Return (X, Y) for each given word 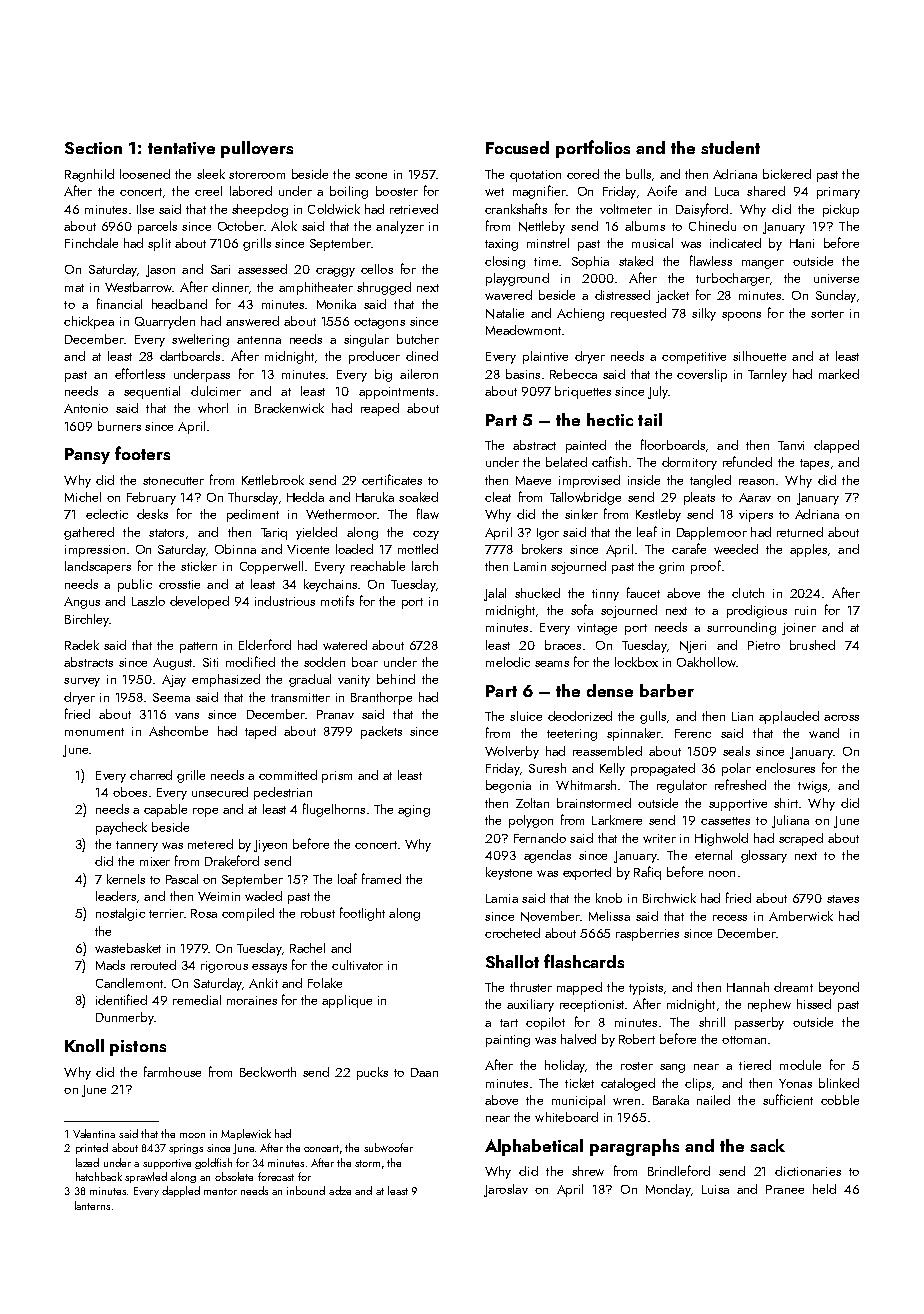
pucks (372, 1073)
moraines (252, 1000)
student (730, 147)
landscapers (98, 567)
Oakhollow (706, 662)
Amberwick (801, 916)
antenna (259, 340)
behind (396, 679)
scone (371, 176)
